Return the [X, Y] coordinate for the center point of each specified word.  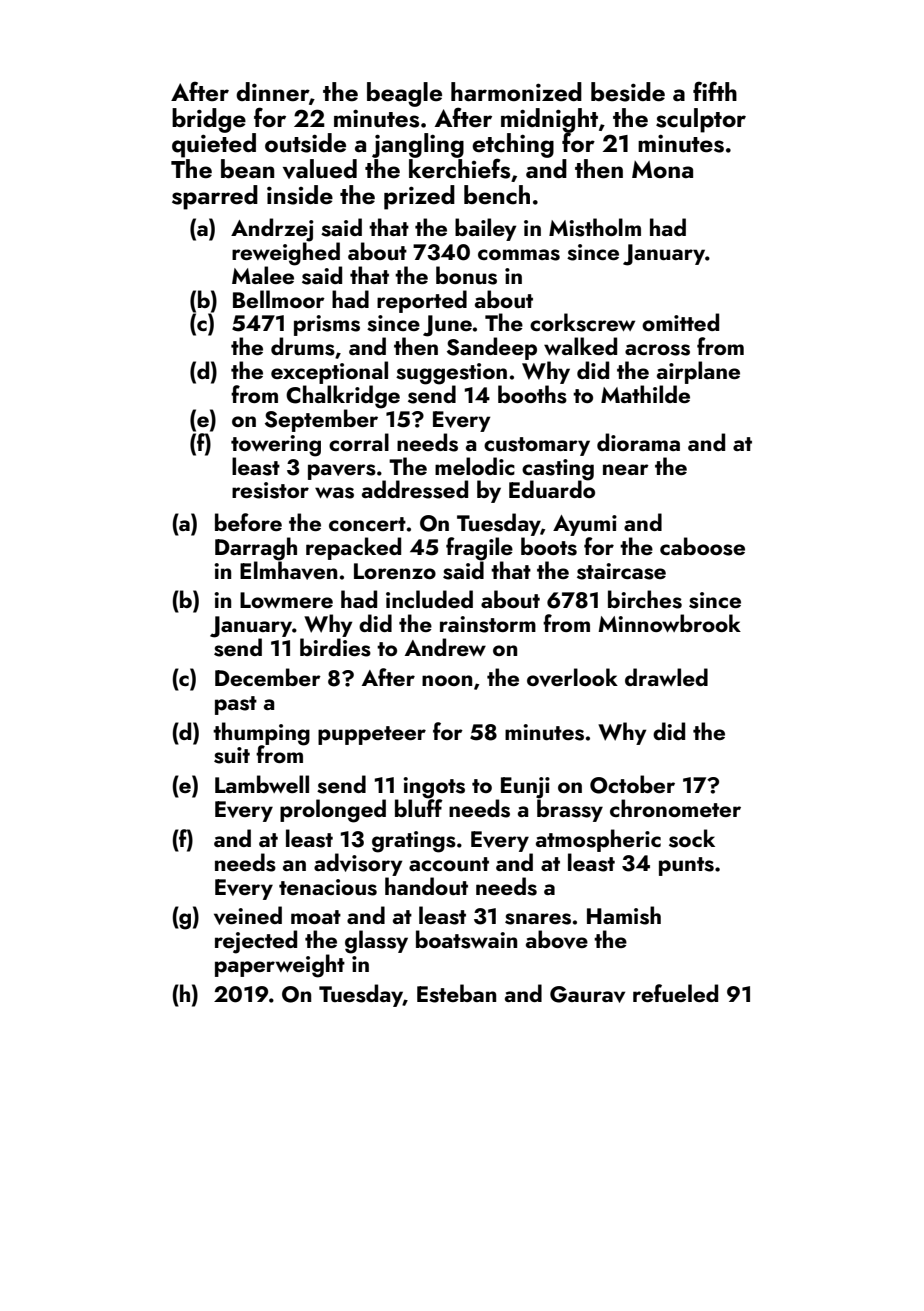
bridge [209, 120]
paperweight [280, 966]
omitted [680, 322]
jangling [418, 145]
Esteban [456, 993]
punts [686, 866]
